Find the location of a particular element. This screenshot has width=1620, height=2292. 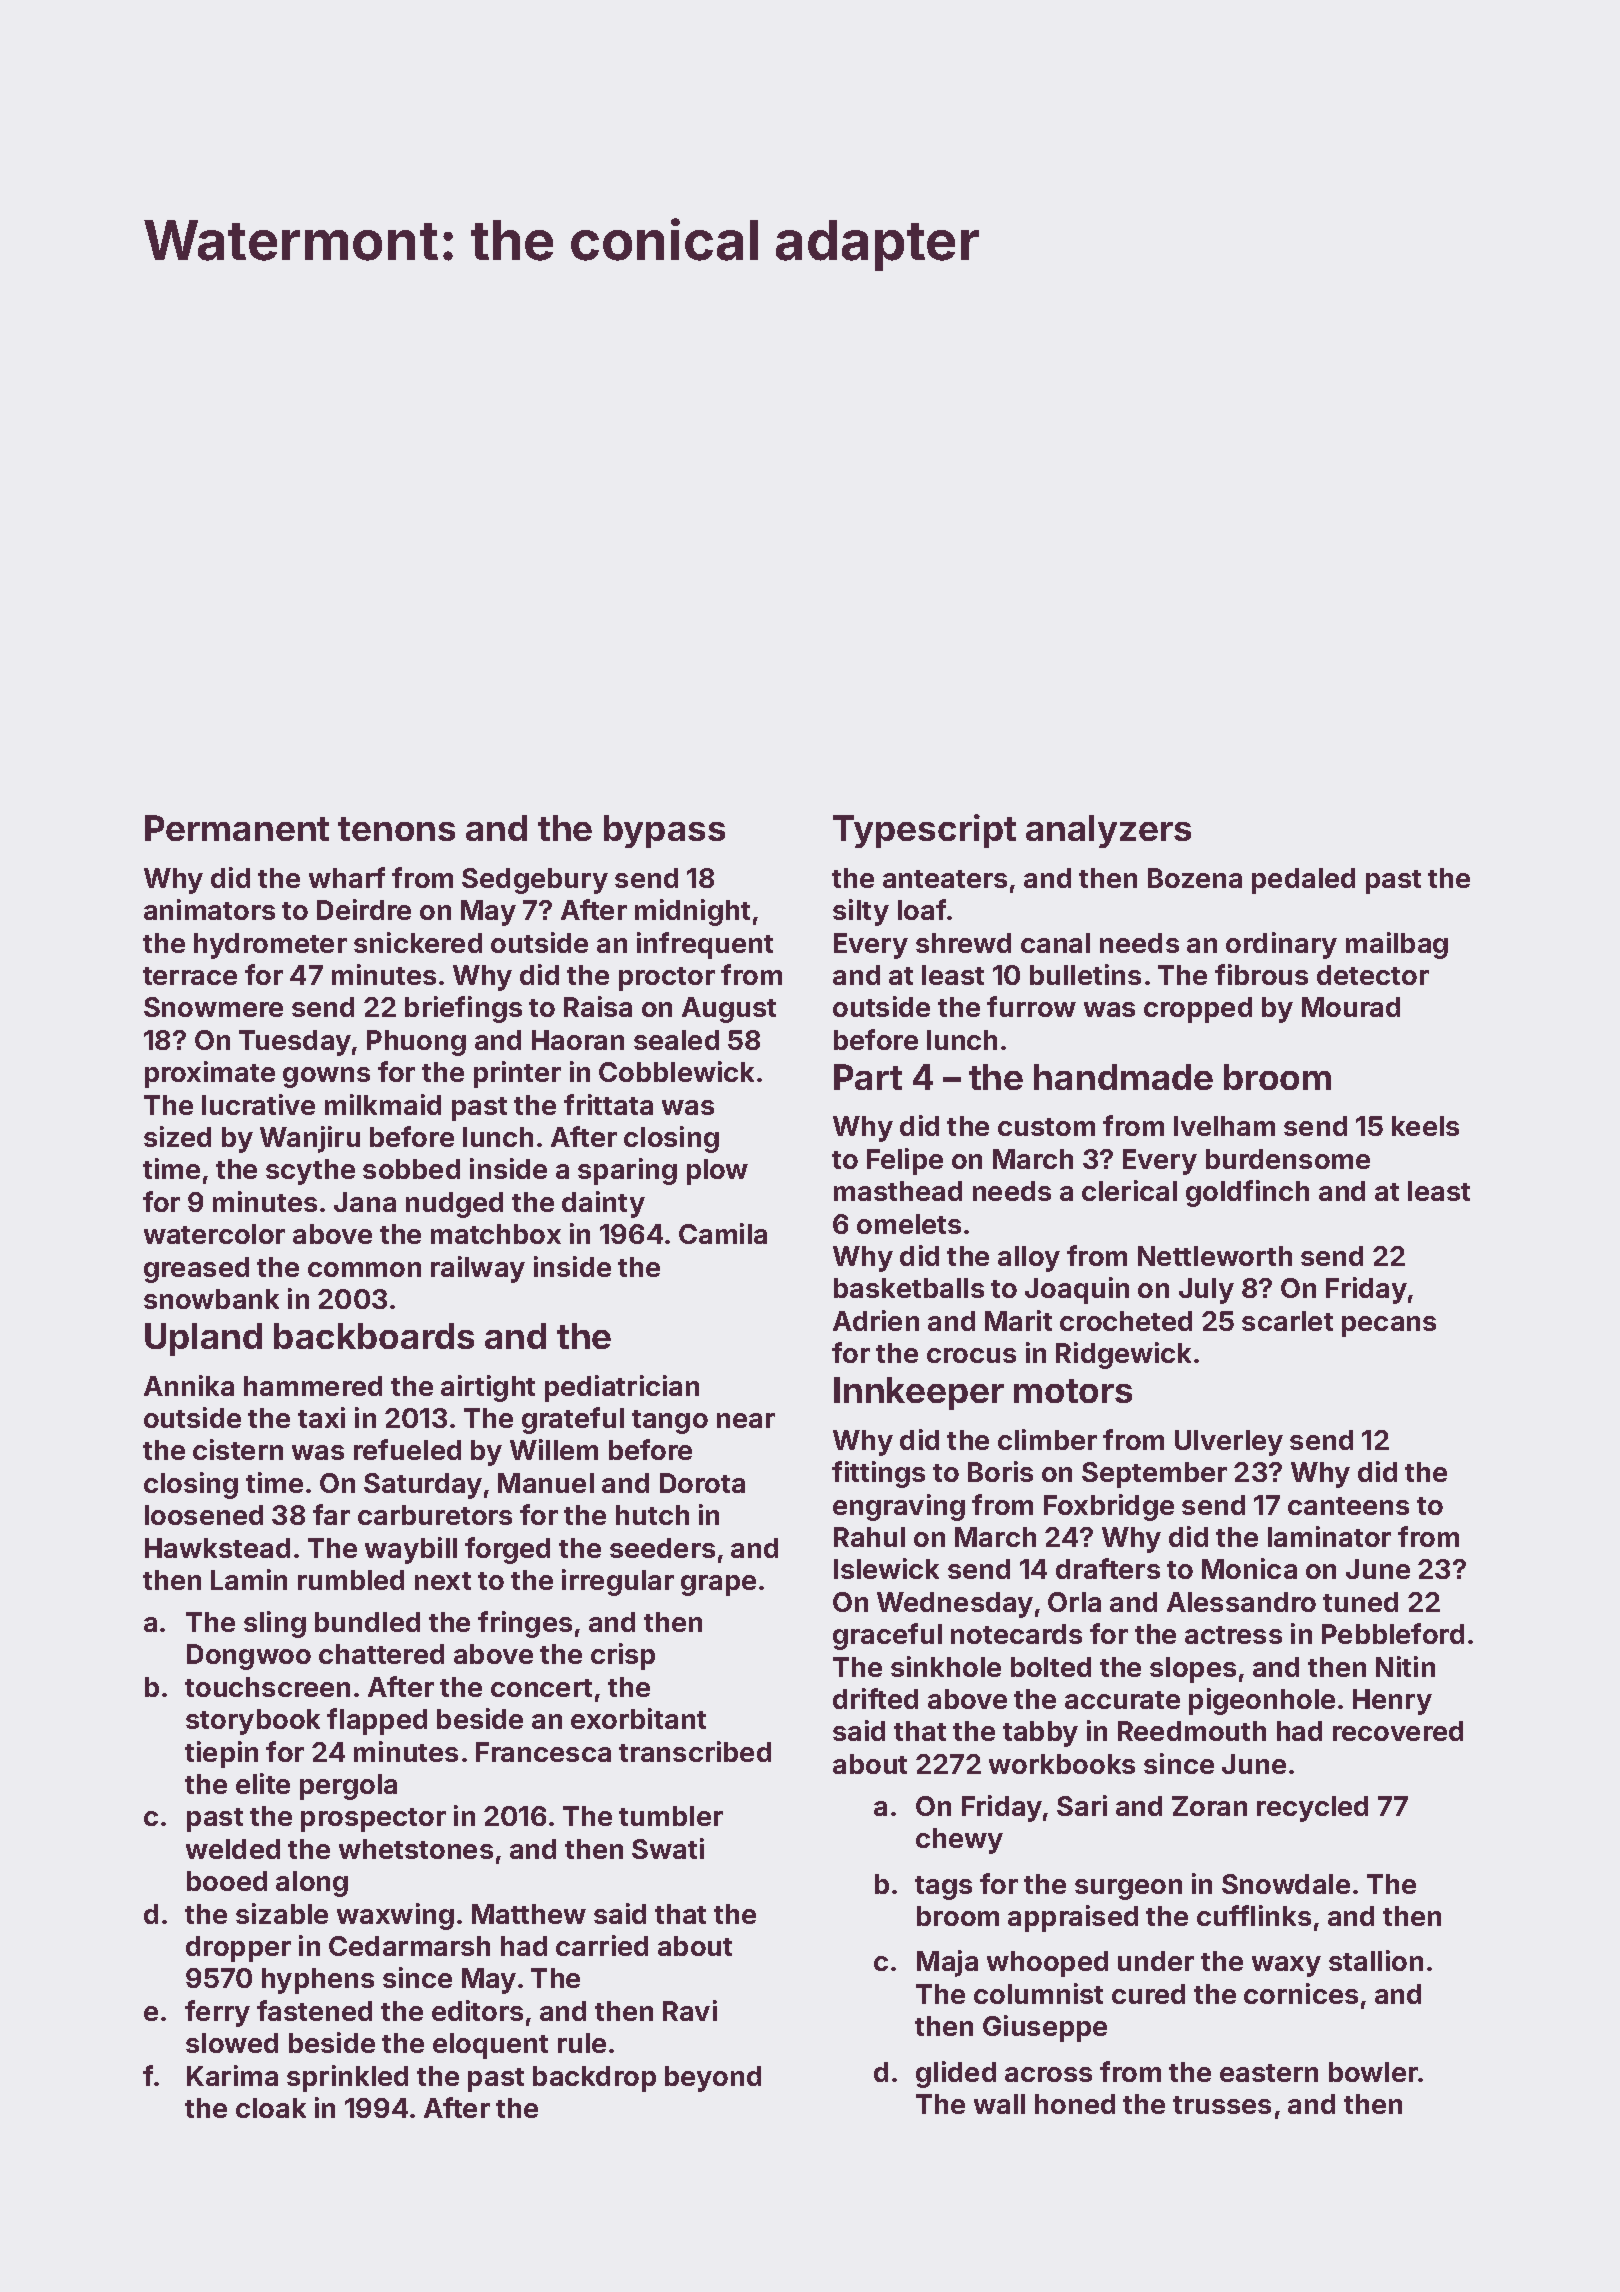

canteens is located at coordinates (1348, 1506).
